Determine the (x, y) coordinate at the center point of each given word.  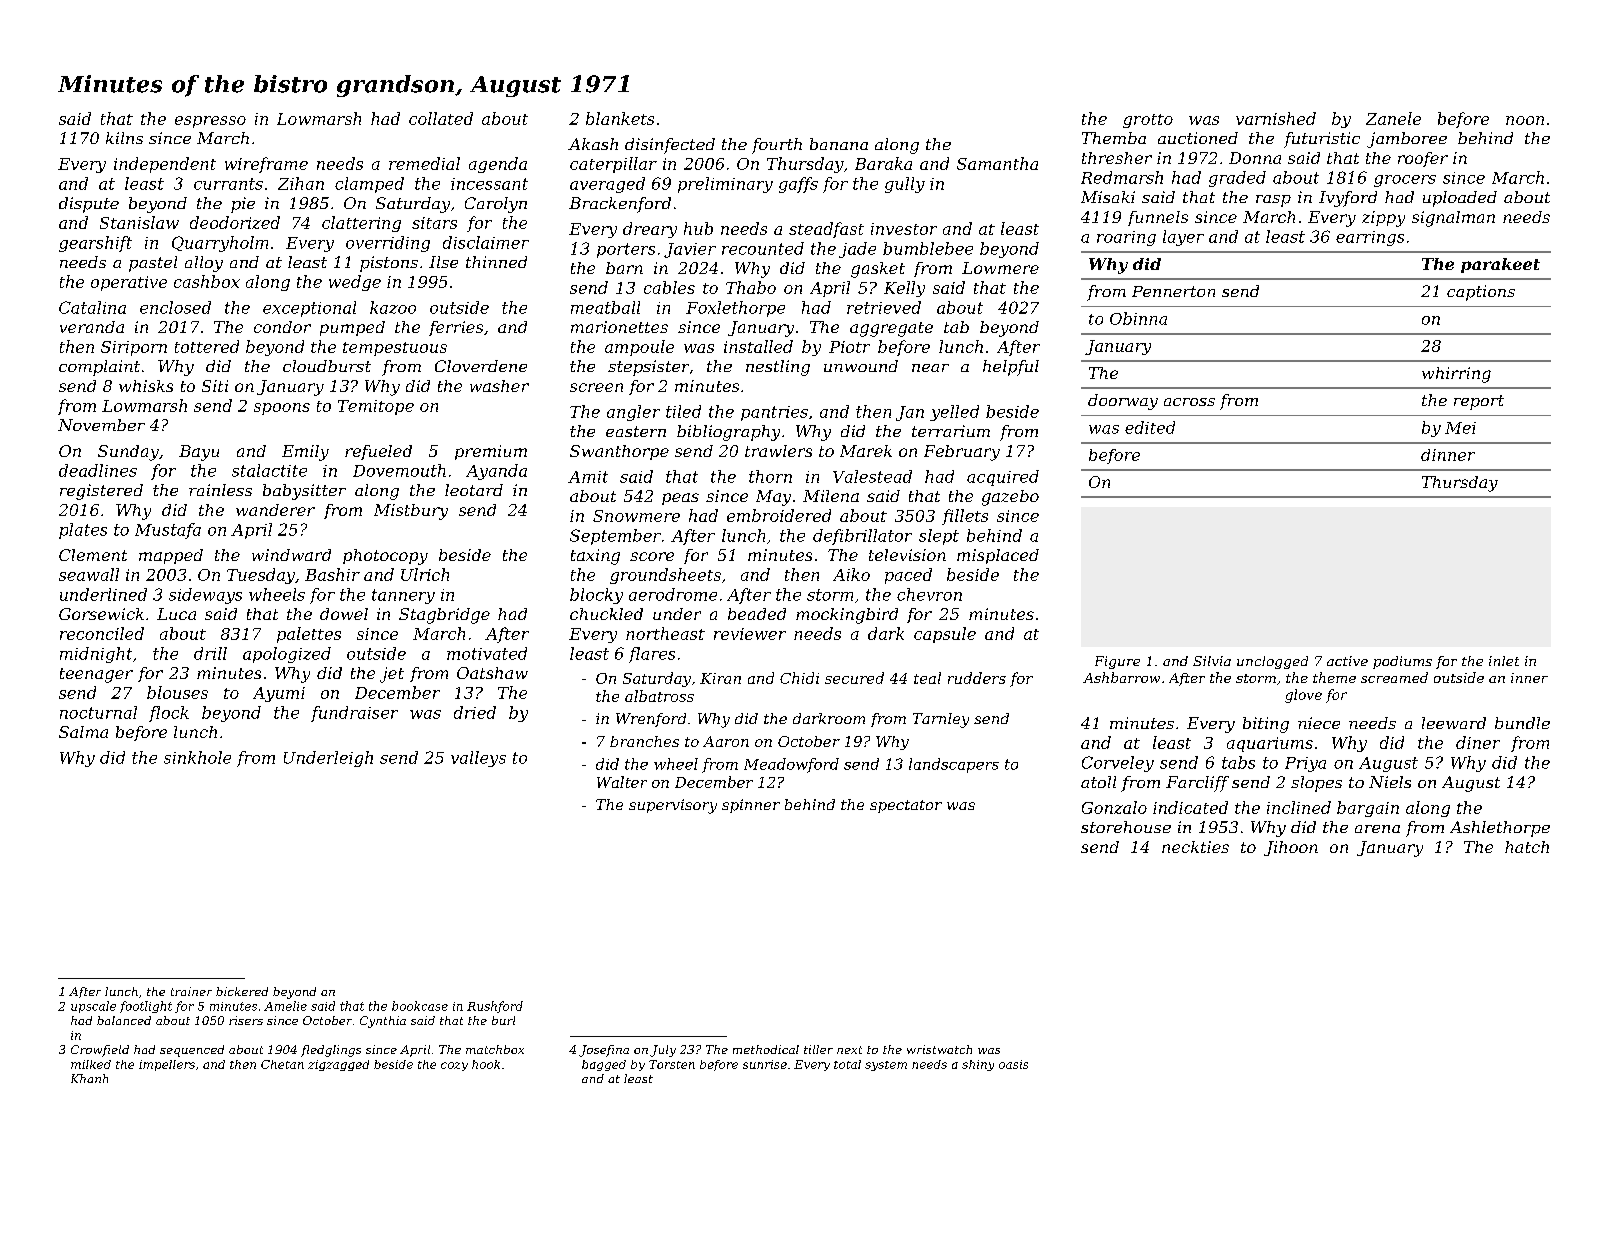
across (1189, 402)
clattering (361, 224)
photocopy (385, 557)
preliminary (725, 185)
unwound (861, 366)
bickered (242, 991)
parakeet (1500, 265)
